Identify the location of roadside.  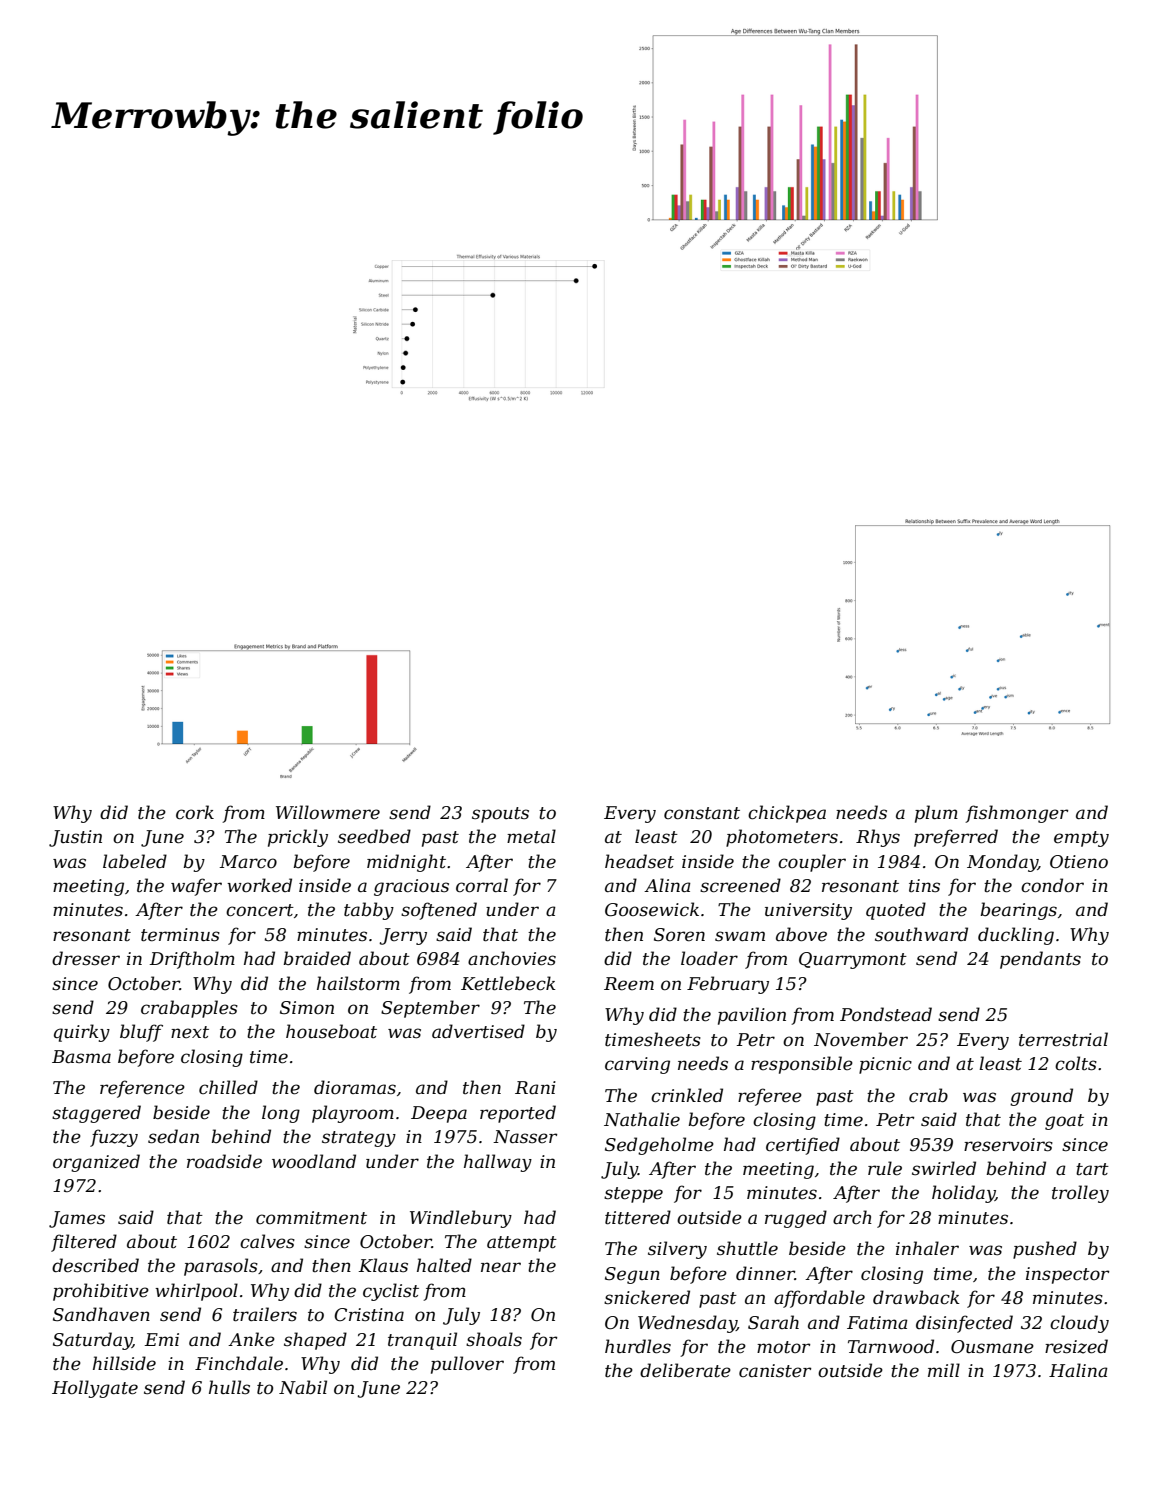
(224, 1161).
